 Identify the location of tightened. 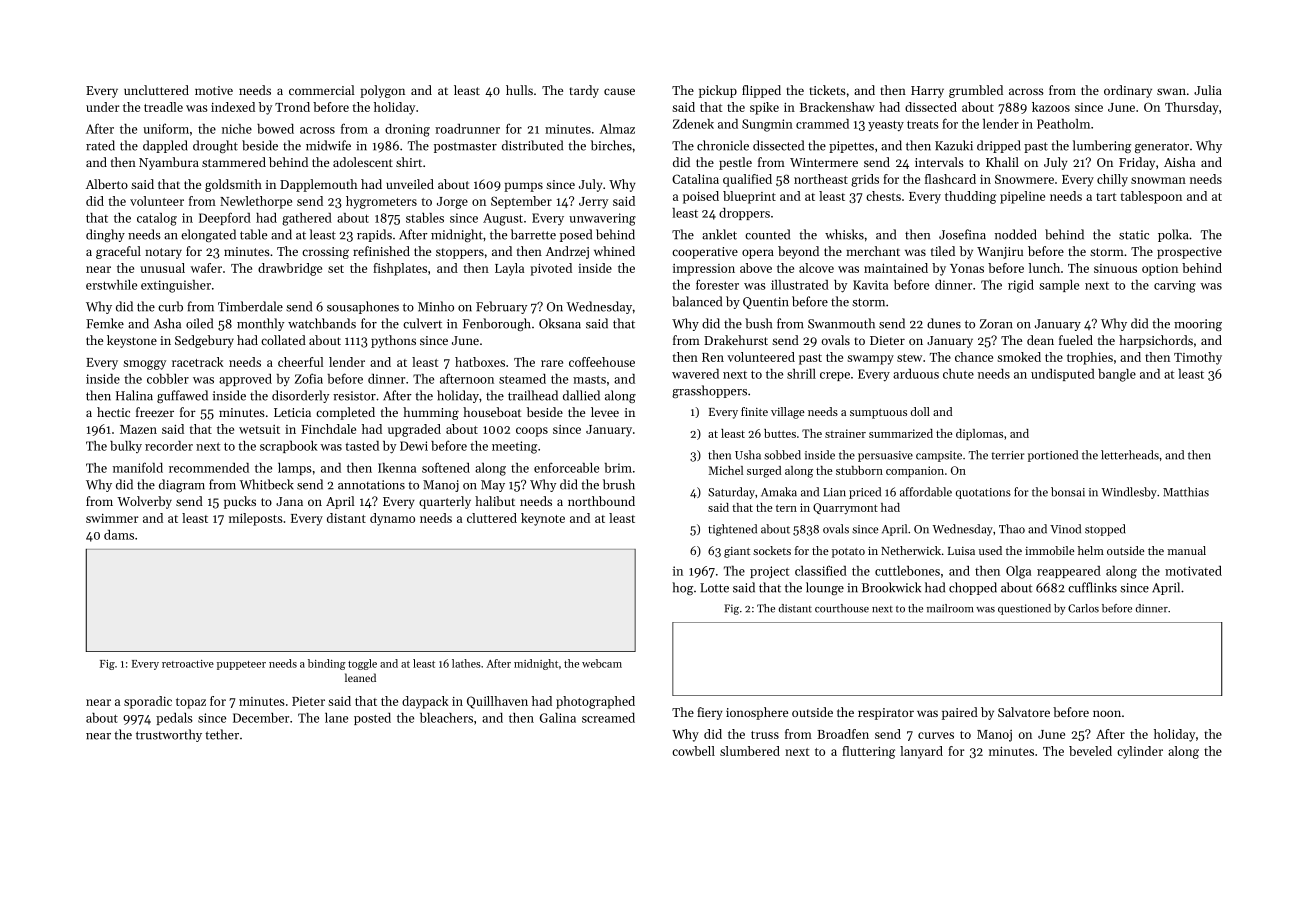
(732, 530).
